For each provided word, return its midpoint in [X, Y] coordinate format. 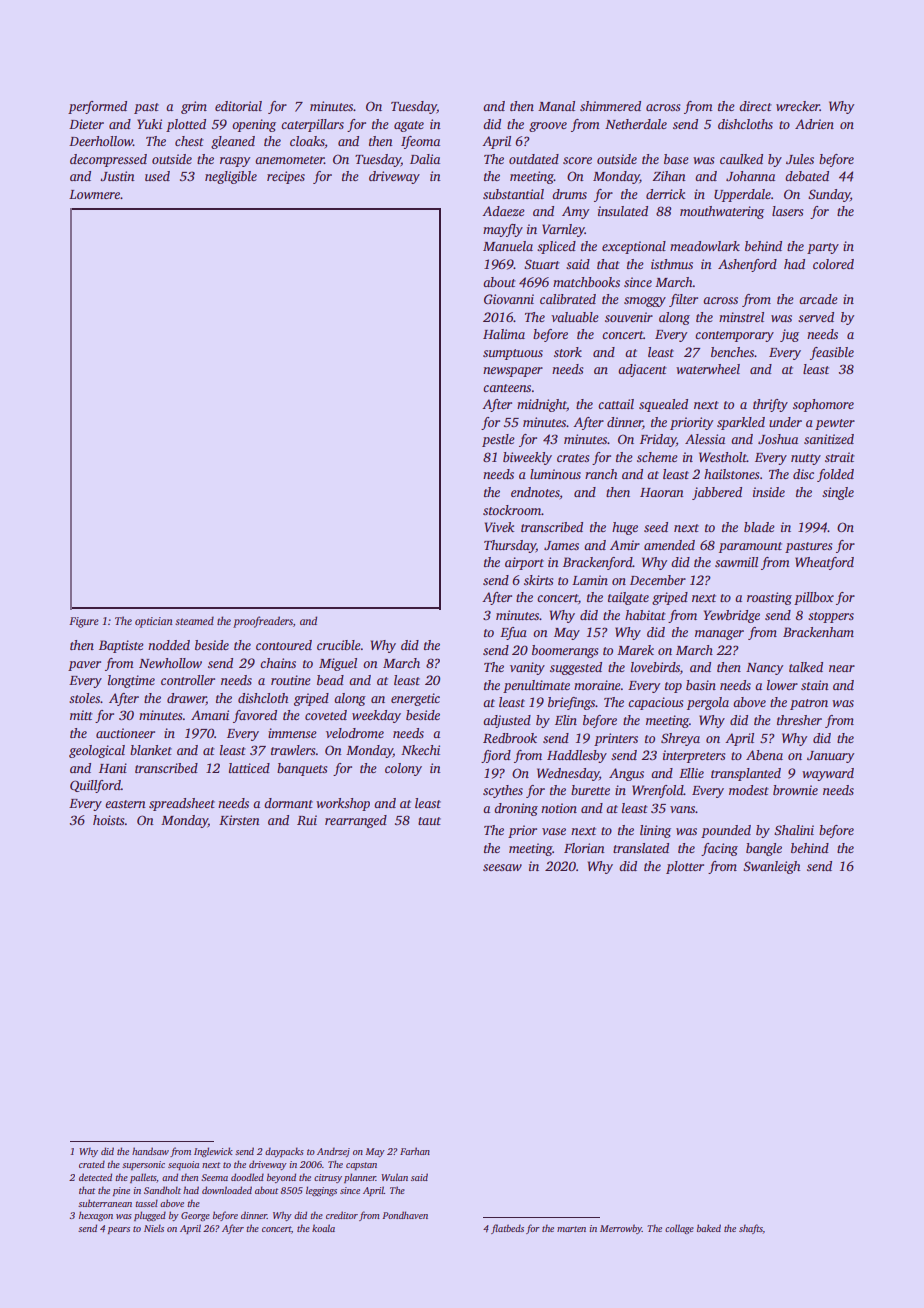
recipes [286, 177]
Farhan [415, 1151]
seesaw [502, 867]
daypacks [284, 1152]
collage [679, 1229]
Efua [513, 633]
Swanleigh [771, 867]
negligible [231, 177]
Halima [504, 334]
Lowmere [95, 194]
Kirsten [239, 820]
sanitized [829, 439]
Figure [84, 622]
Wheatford [824, 563]
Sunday [829, 195]
